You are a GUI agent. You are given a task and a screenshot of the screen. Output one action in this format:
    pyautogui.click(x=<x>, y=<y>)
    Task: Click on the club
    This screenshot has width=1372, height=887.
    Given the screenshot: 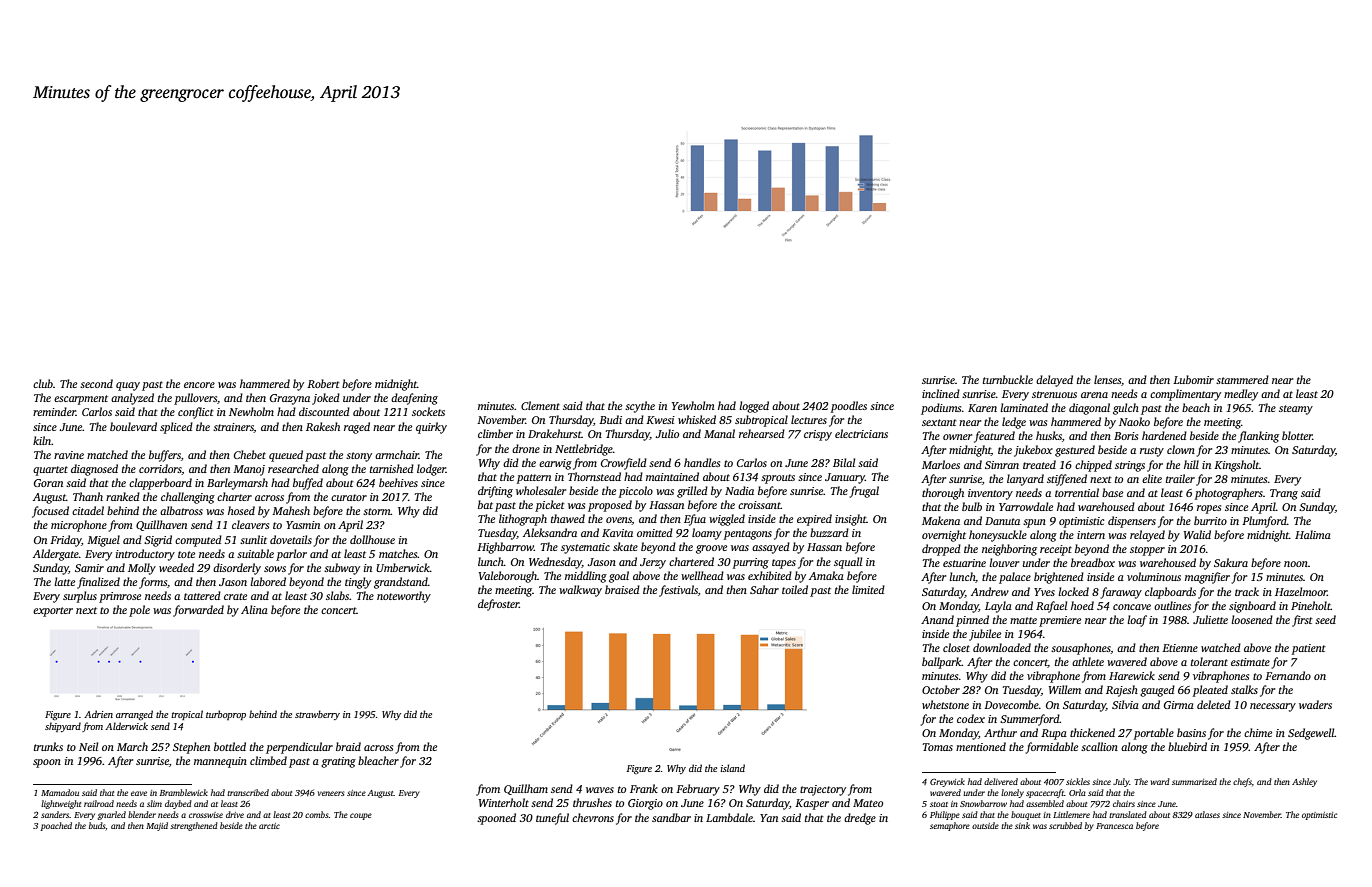 What is the action you would take?
    pyautogui.click(x=43, y=383)
